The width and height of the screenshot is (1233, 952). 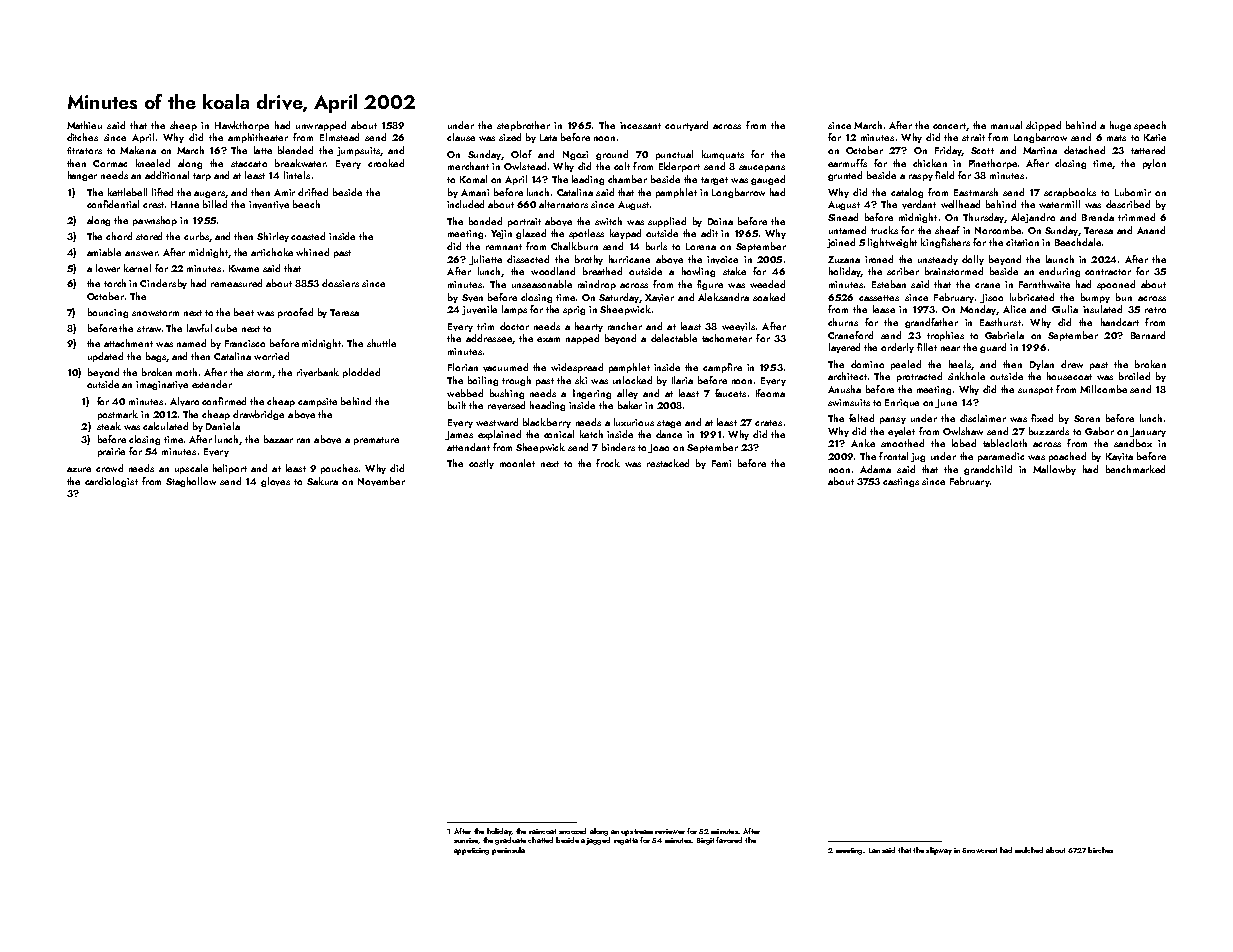 I want to click on frock, so click(x=608, y=463).
